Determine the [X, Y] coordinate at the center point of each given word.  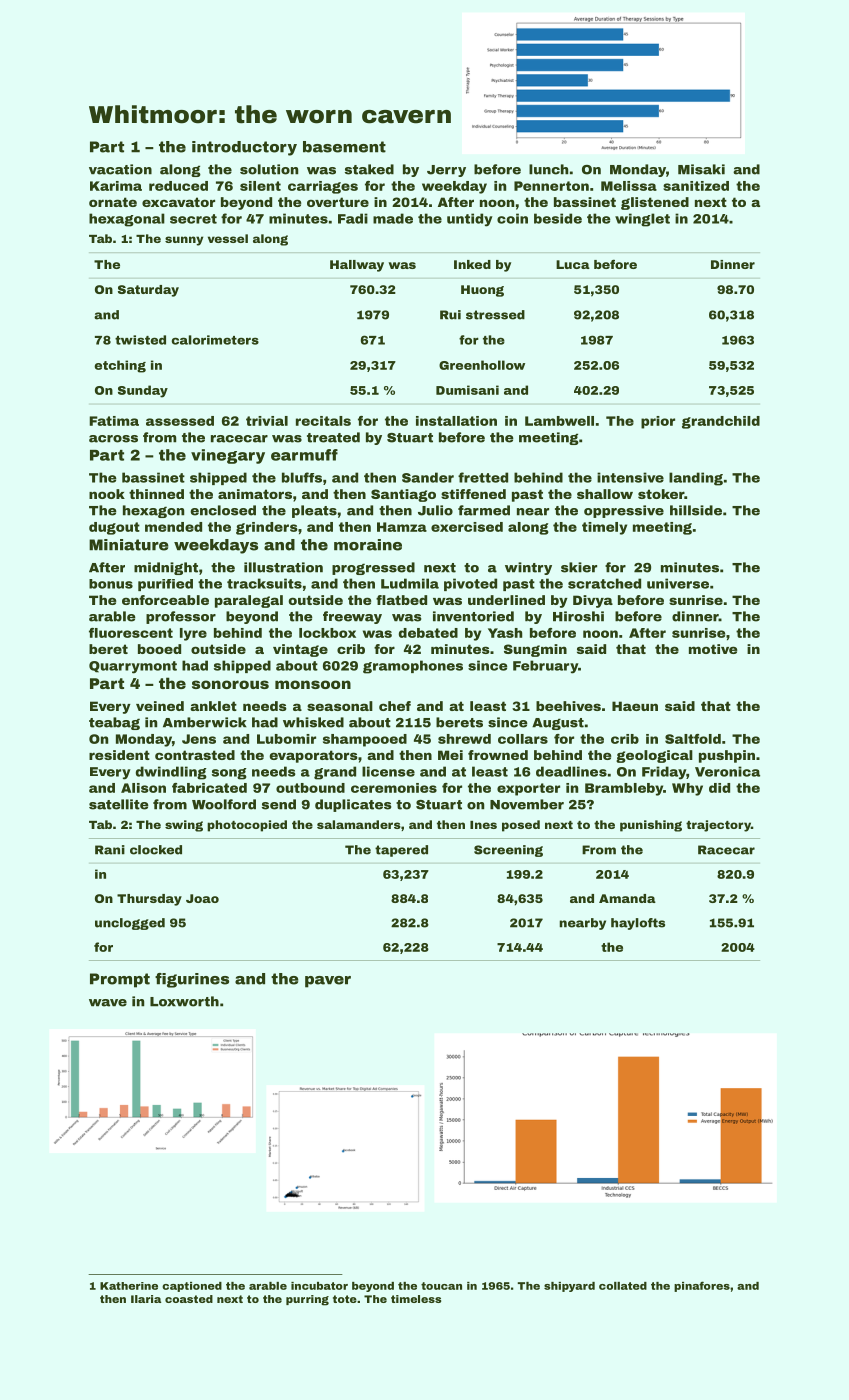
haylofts [638, 924]
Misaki [701, 169]
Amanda [627, 898]
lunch [548, 169]
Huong [482, 291]
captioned [192, 1287]
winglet [642, 220]
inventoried [473, 616]
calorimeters [215, 340]
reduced [178, 186]
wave [108, 1003]
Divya [593, 601]
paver [328, 982]
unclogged [130, 924]
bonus [111, 584]
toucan [441, 1286]
